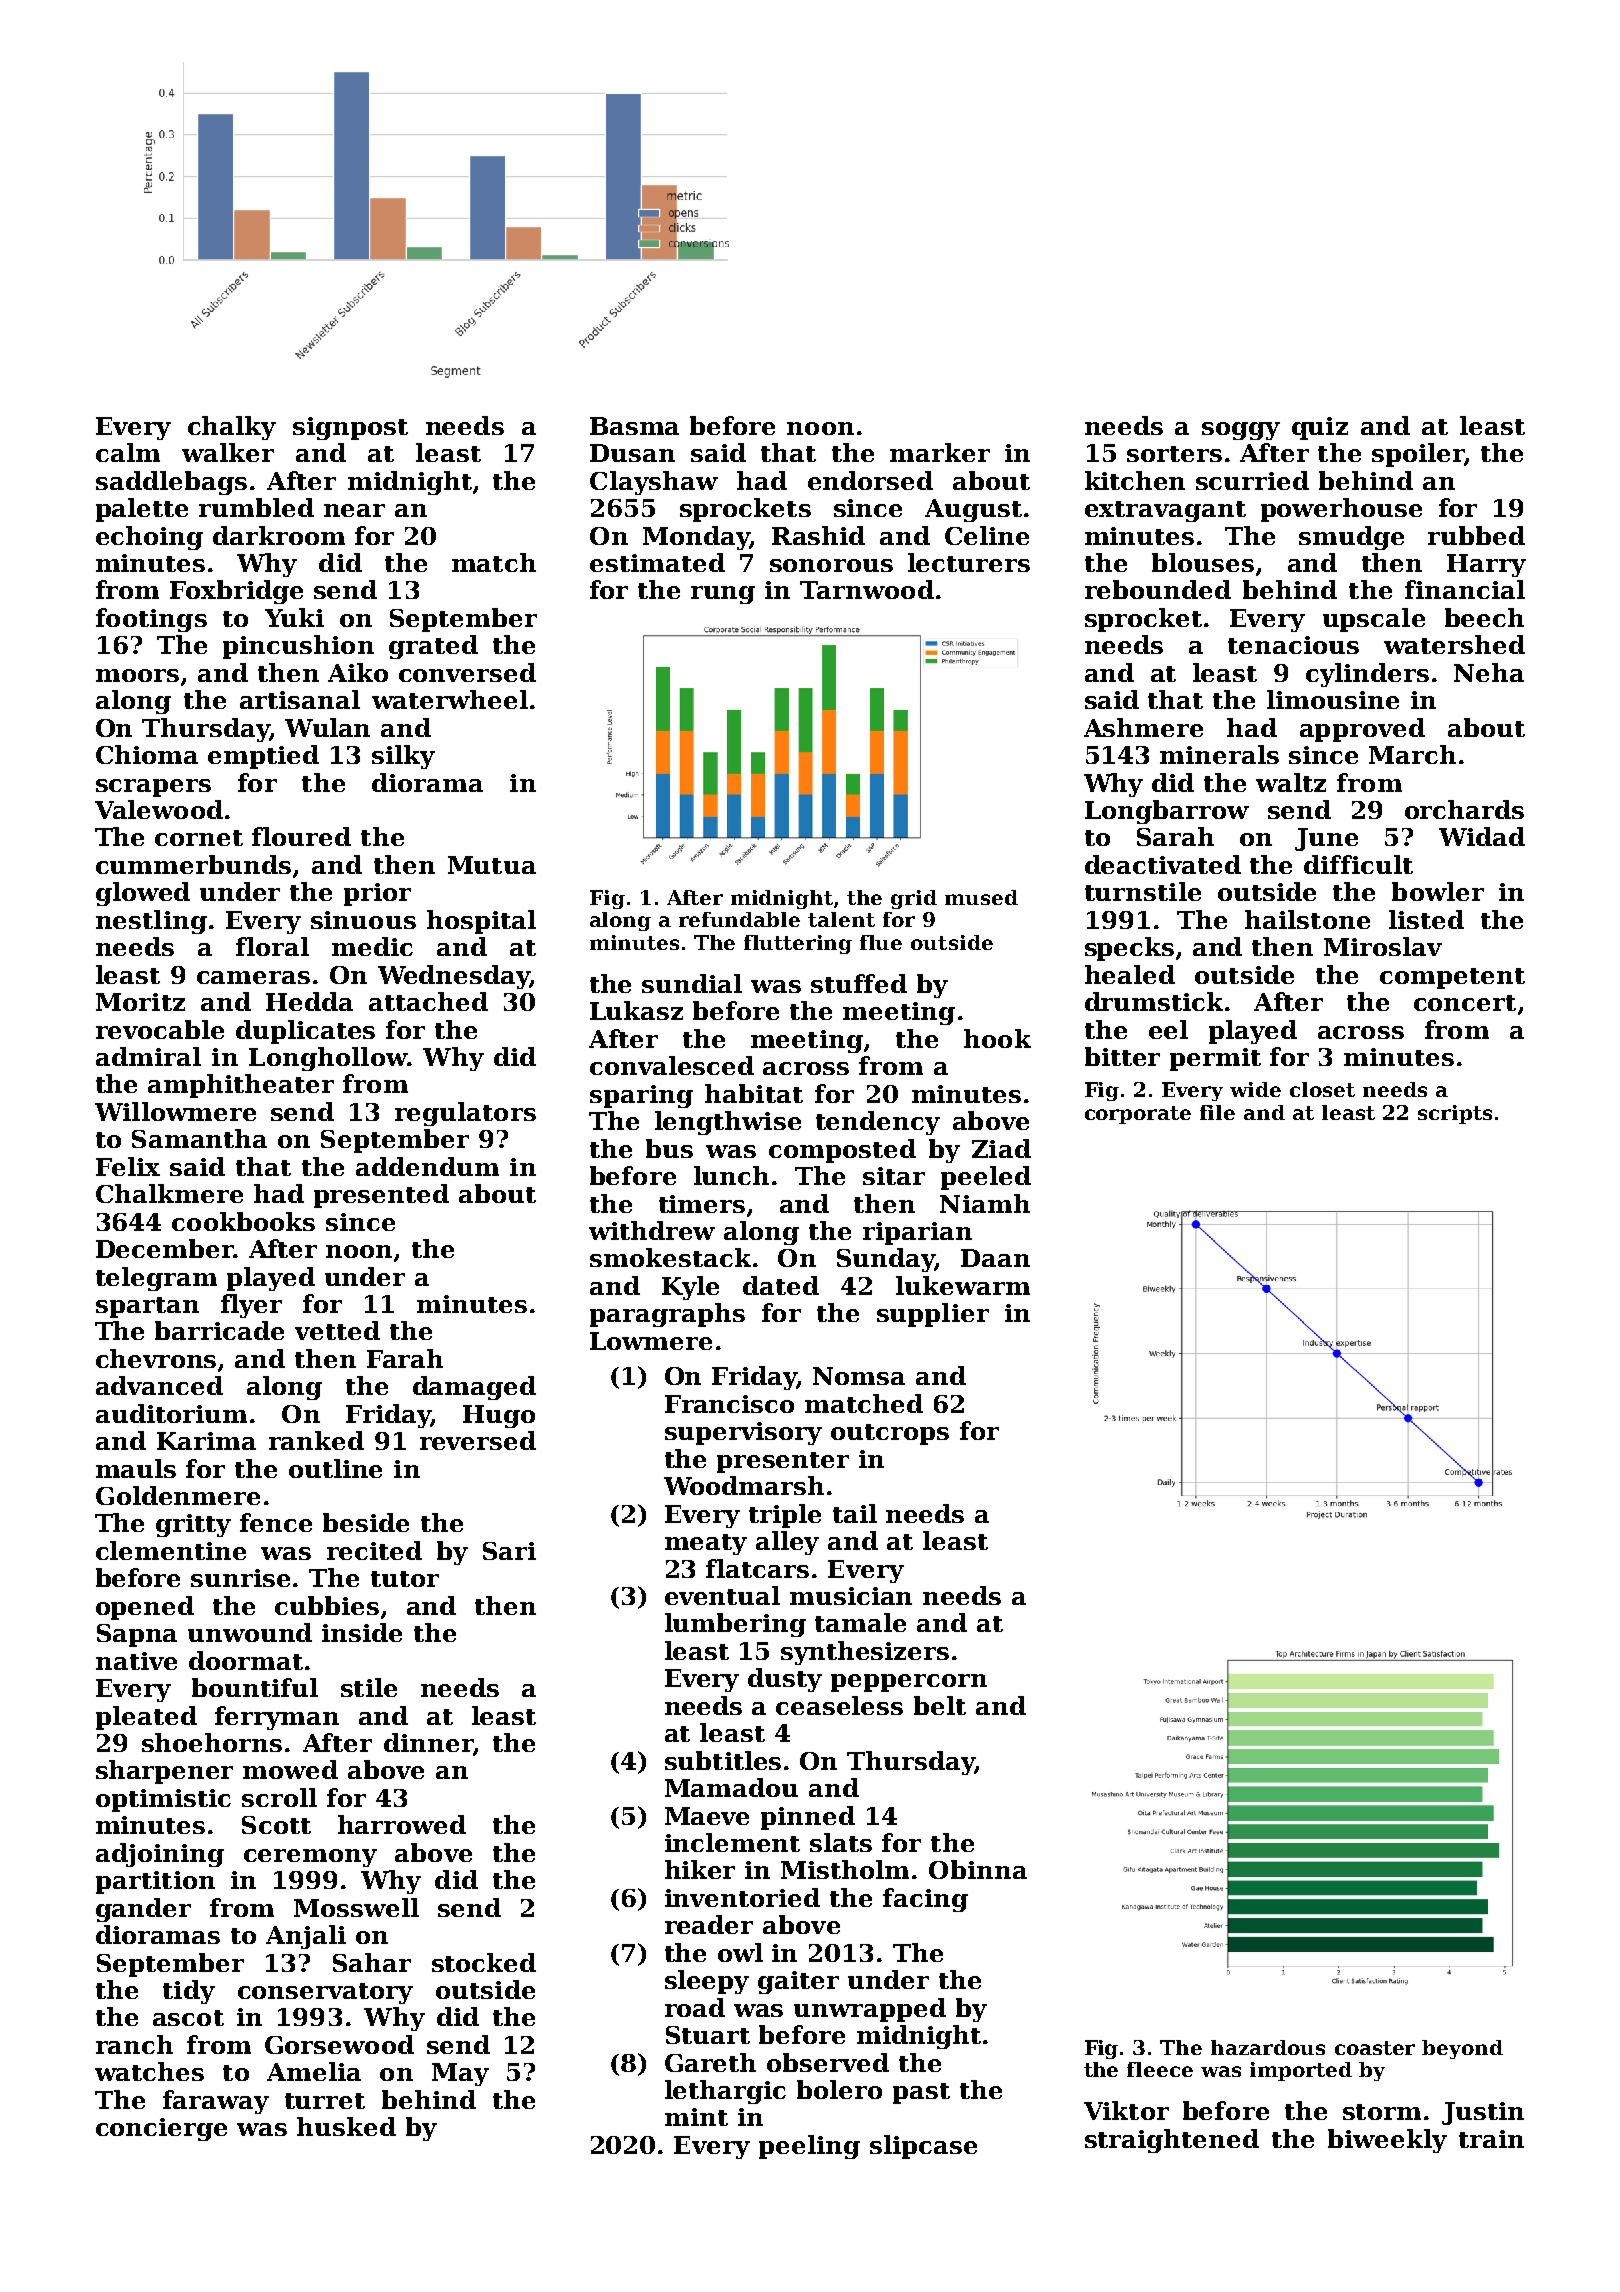  What do you see at coordinates (723, 595) in the image?
I see `rung` at bounding box center [723, 595].
